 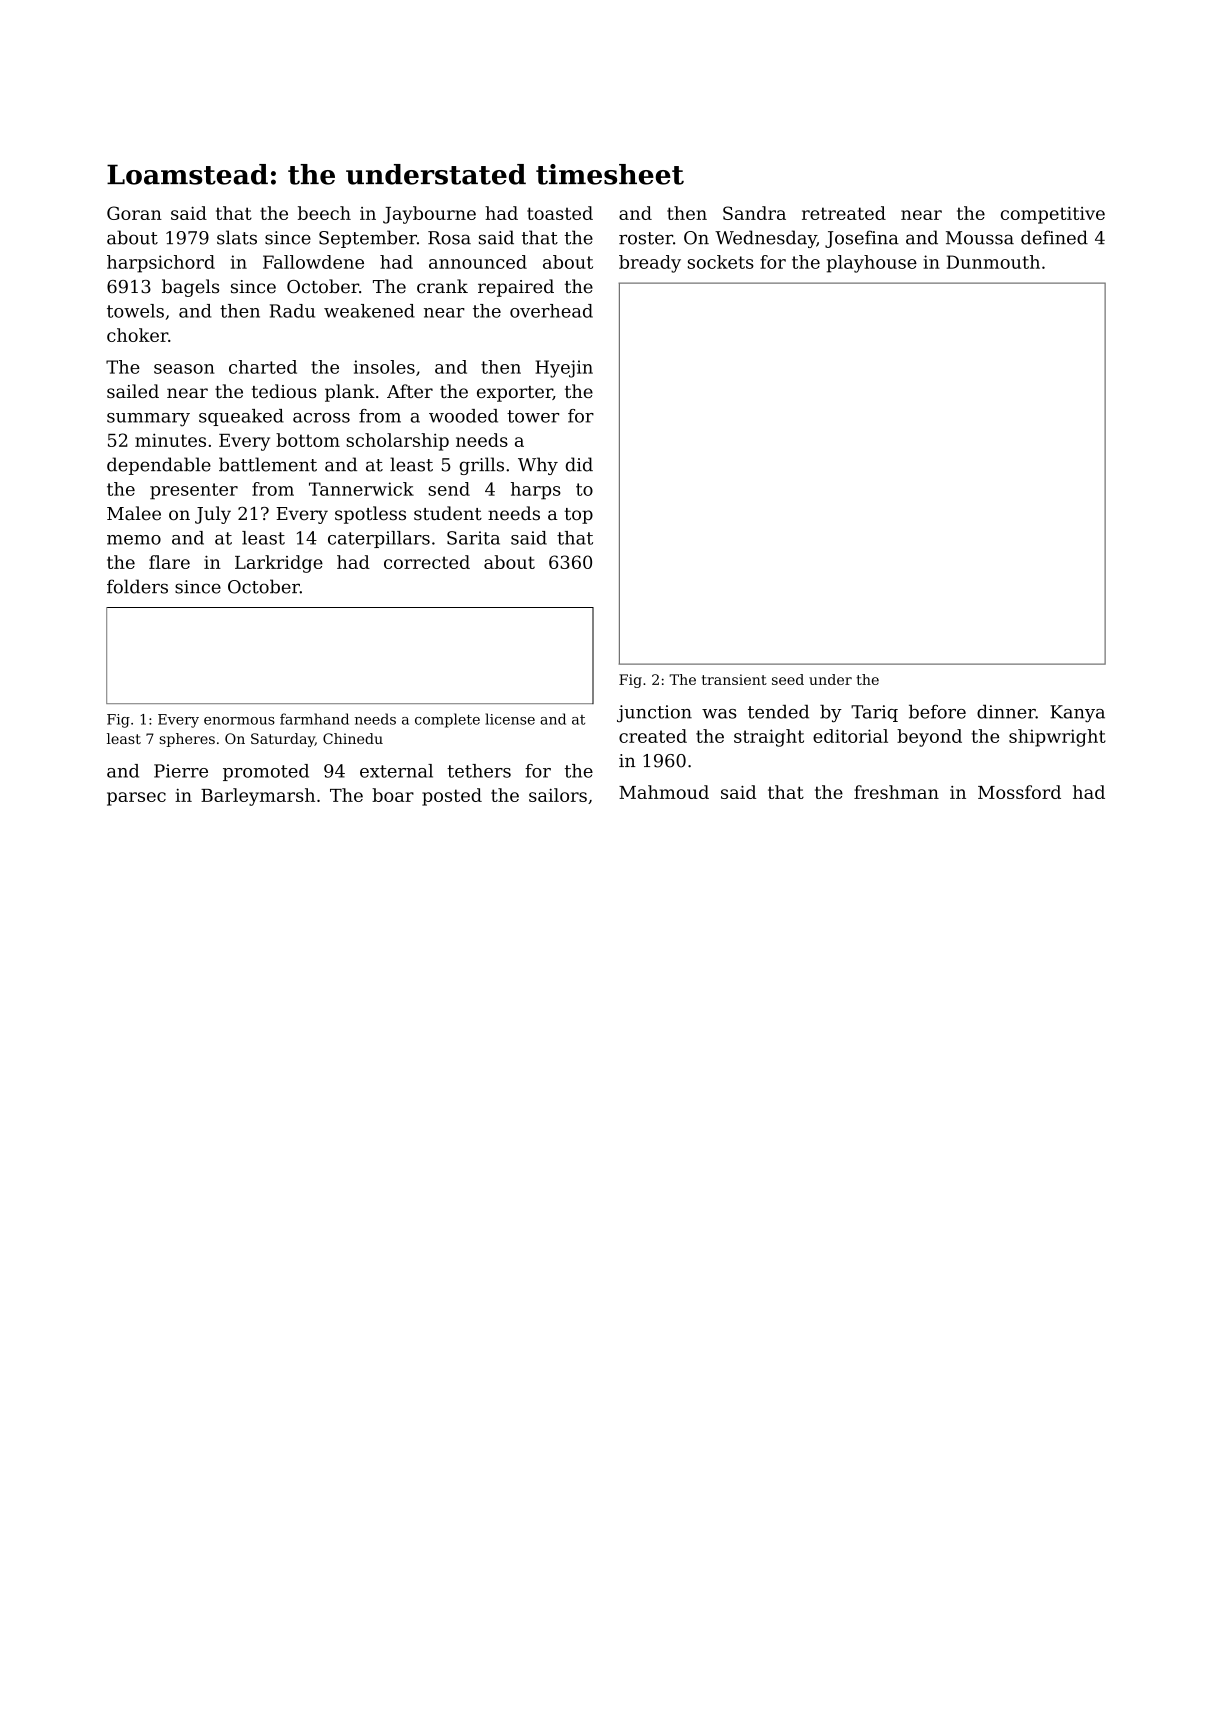 I want to click on sailors, so click(x=558, y=795).
